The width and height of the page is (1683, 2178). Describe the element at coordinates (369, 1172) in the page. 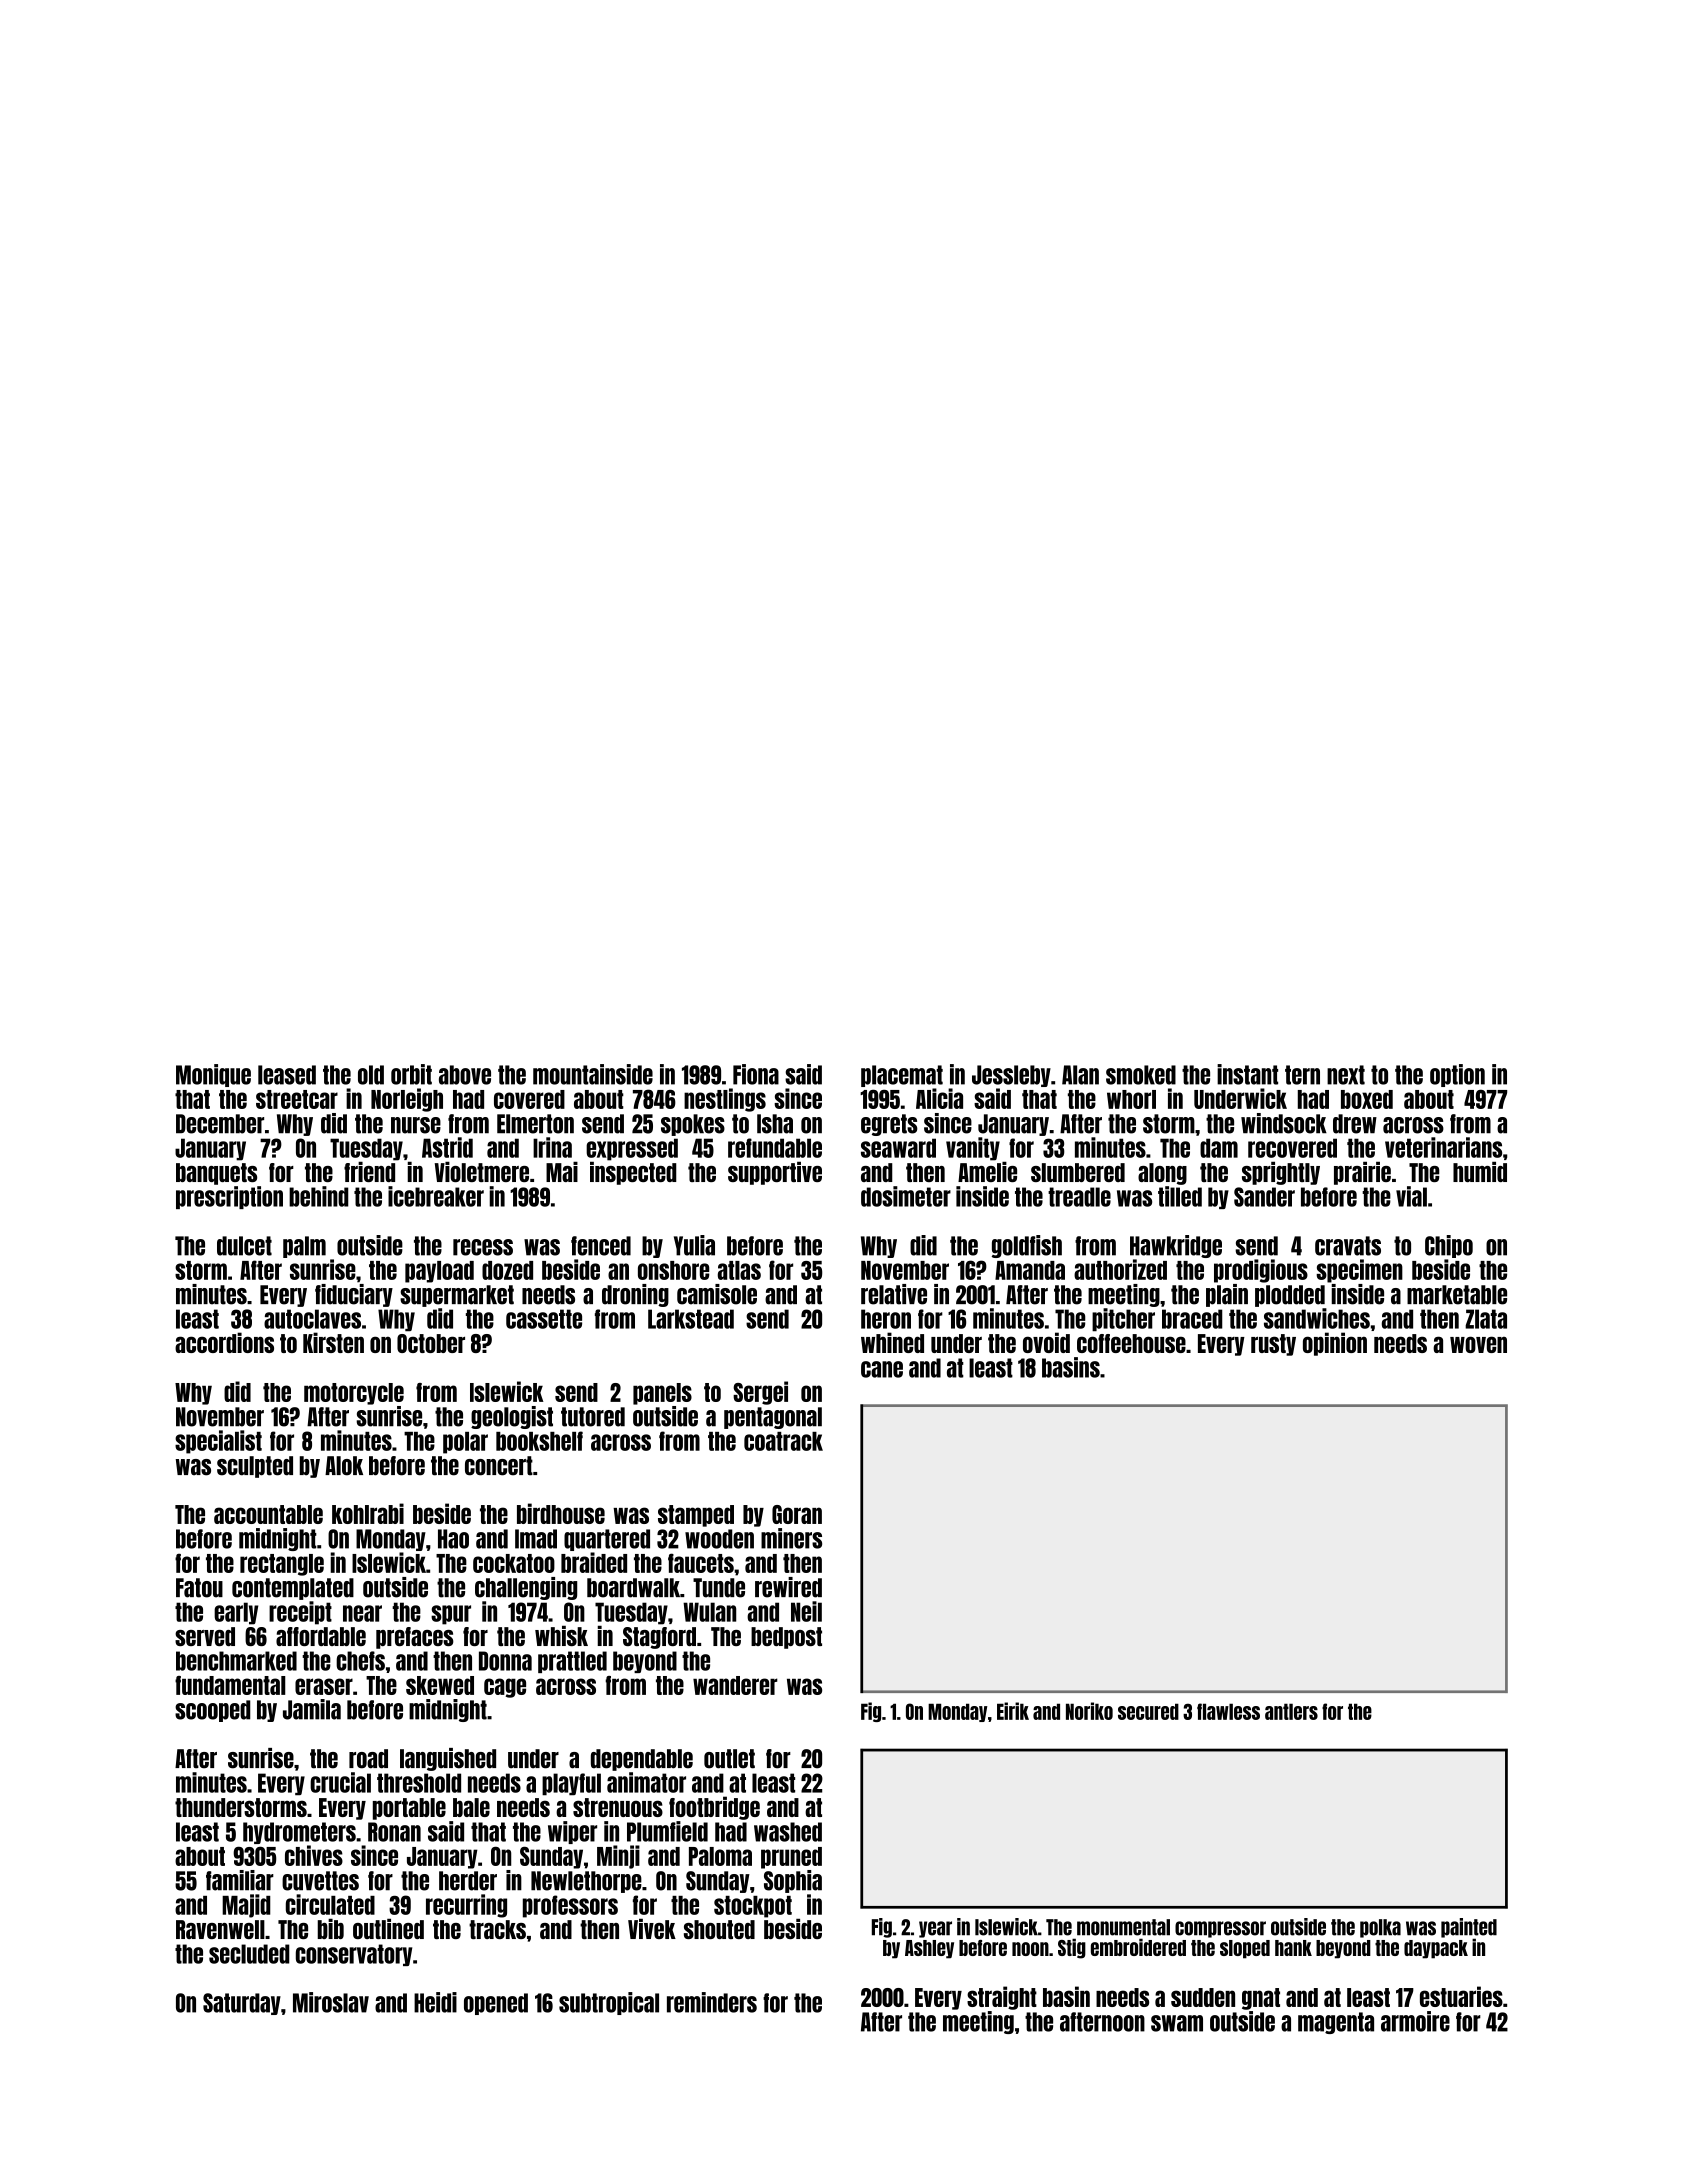

I see `friend` at that location.
